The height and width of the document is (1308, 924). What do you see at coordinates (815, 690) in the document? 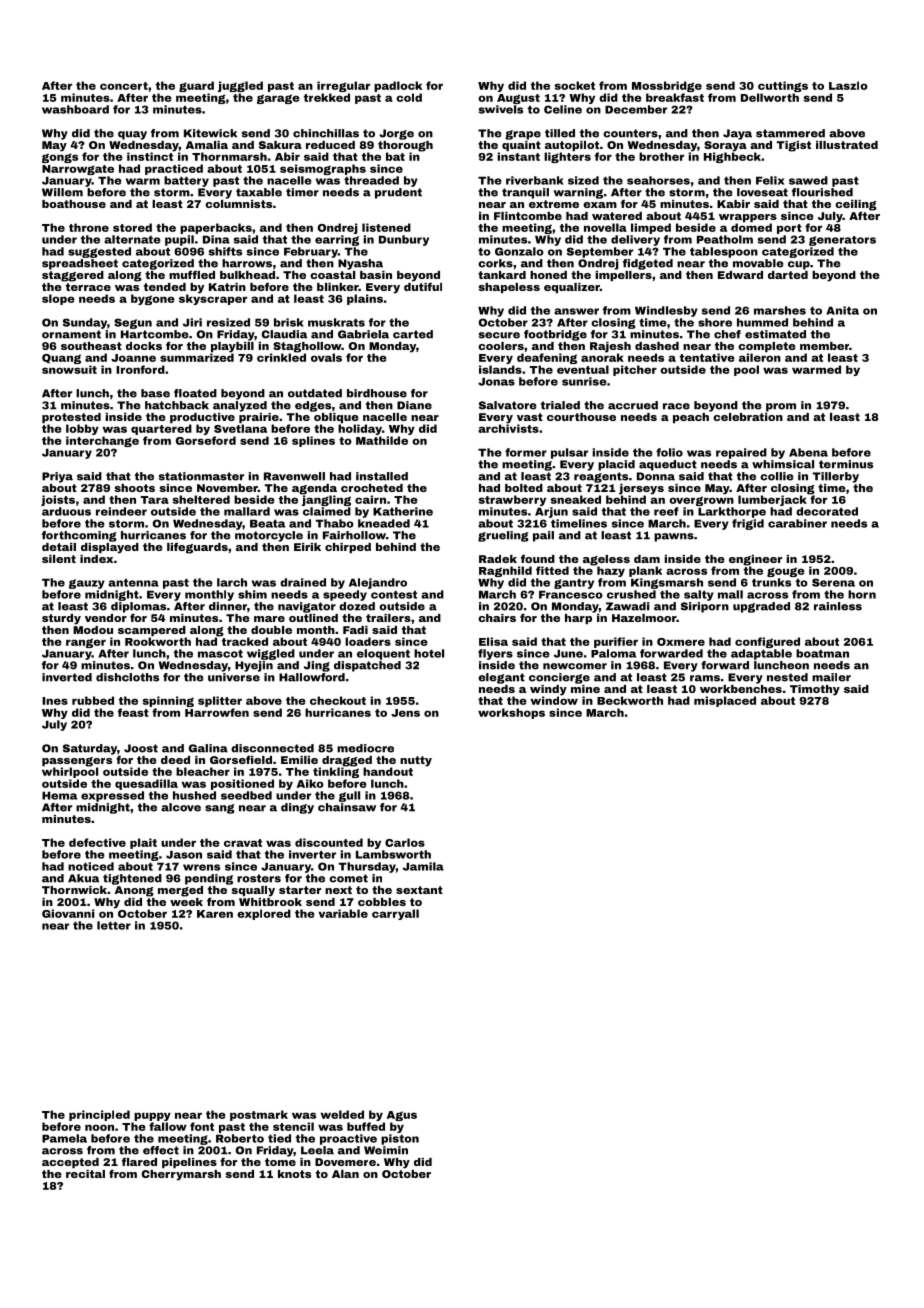
I see `Timothy` at bounding box center [815, 690].
